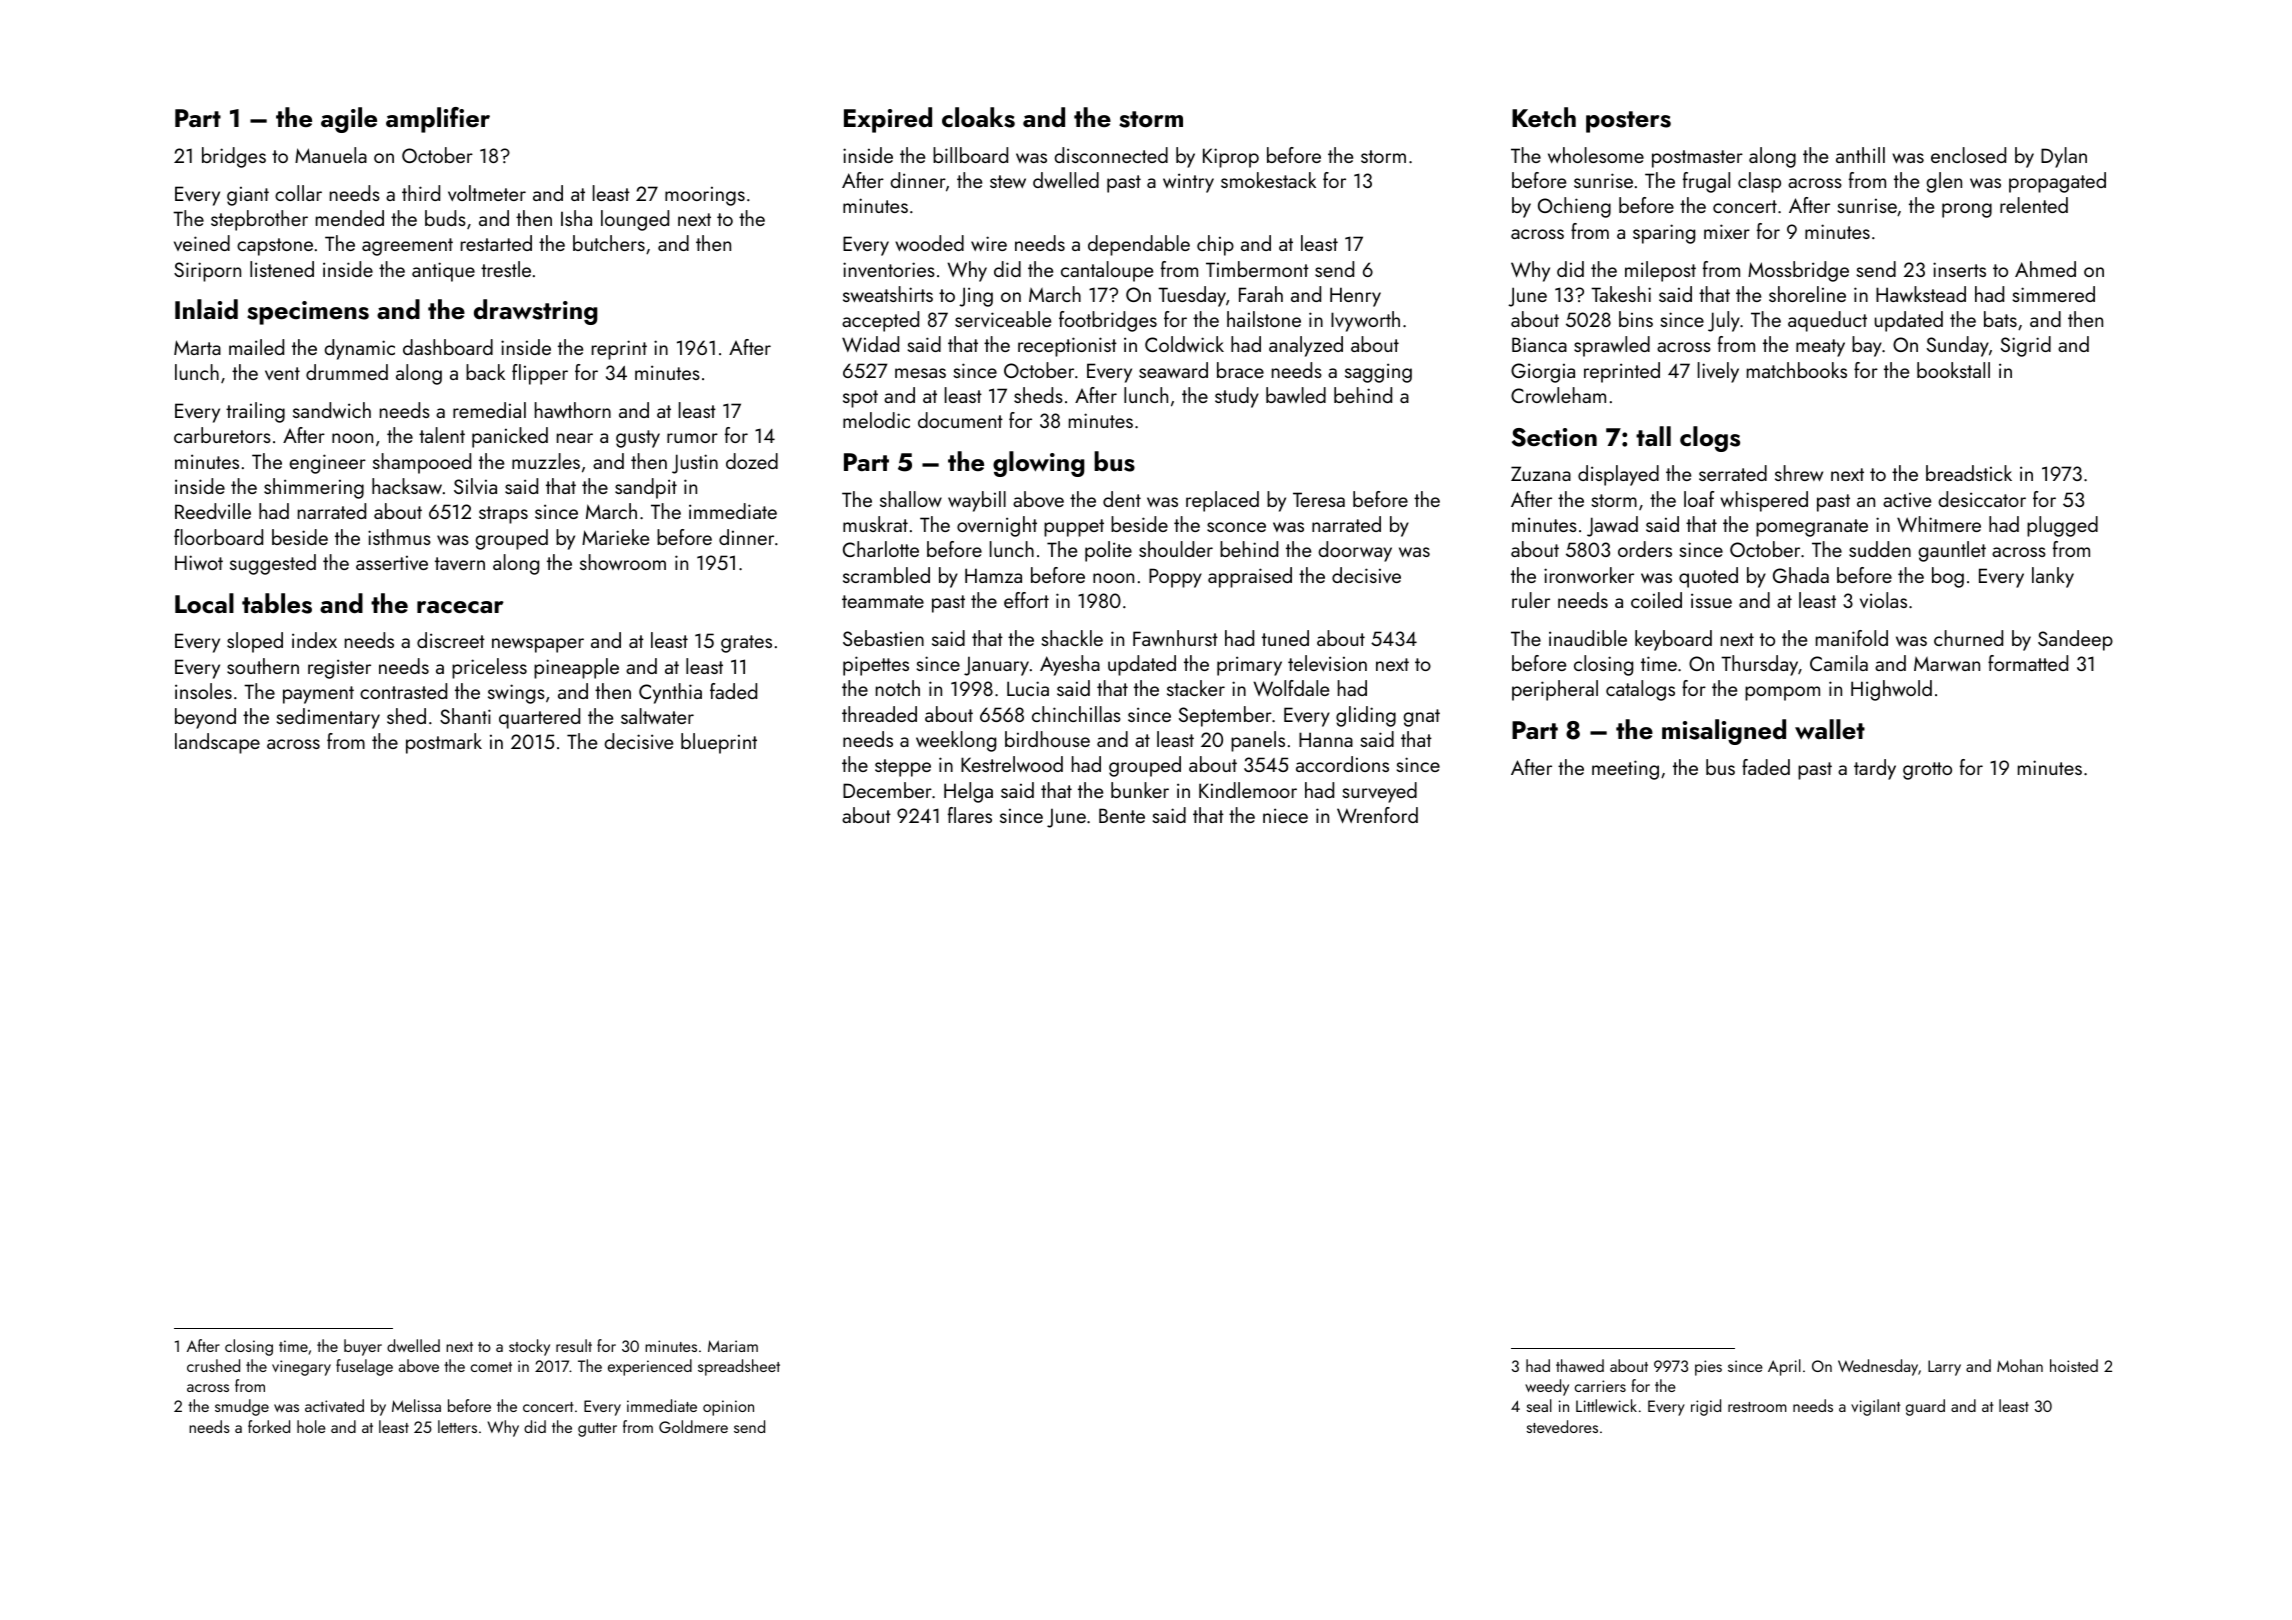 The width and height of the page is (2292, 1620). Describe the element at coordinates (1656, 600) in the page. I see `coiled` at that location.
